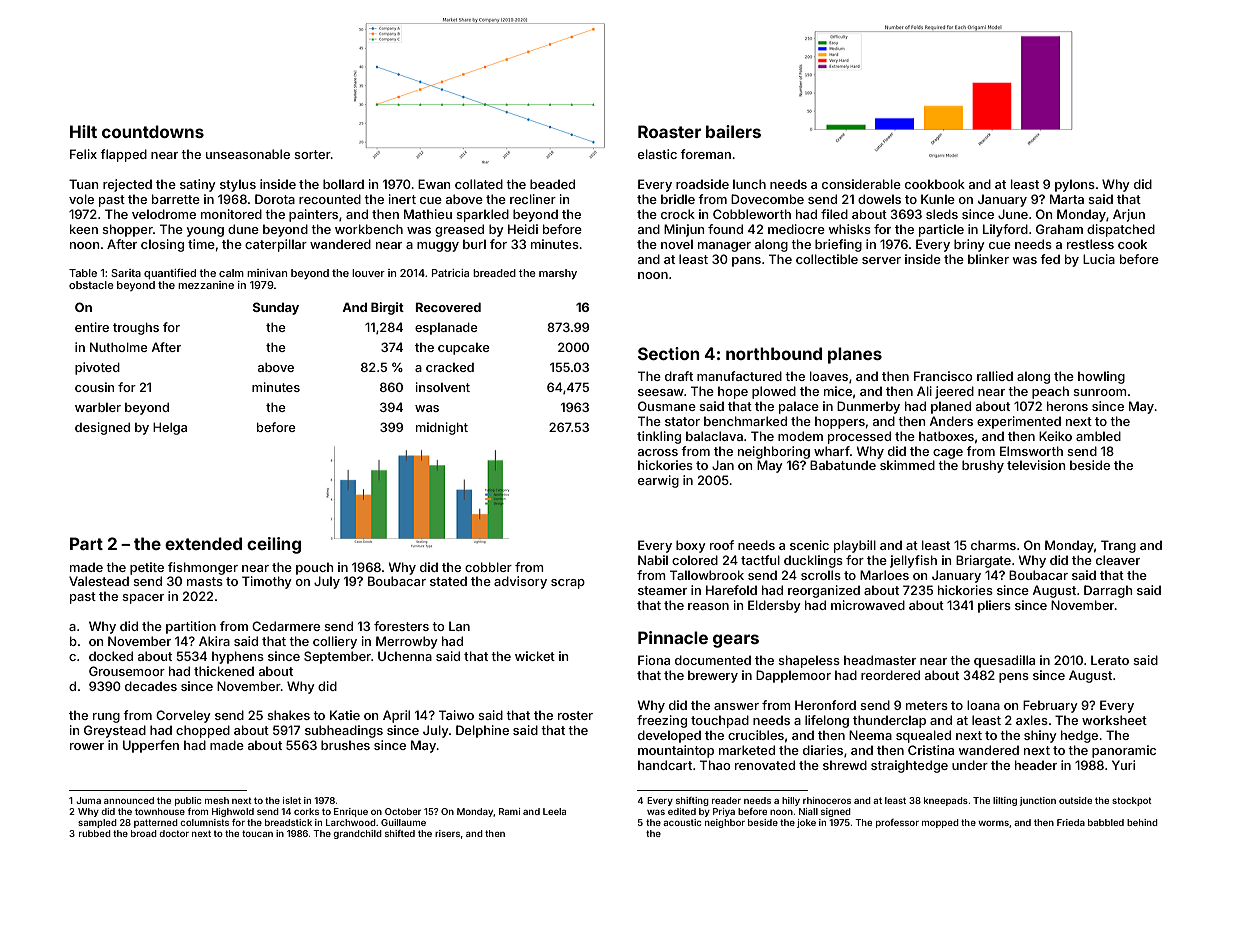 The width and height of the screenshot is (1233, 952). I want to click on bailers, so click(733, 131).
